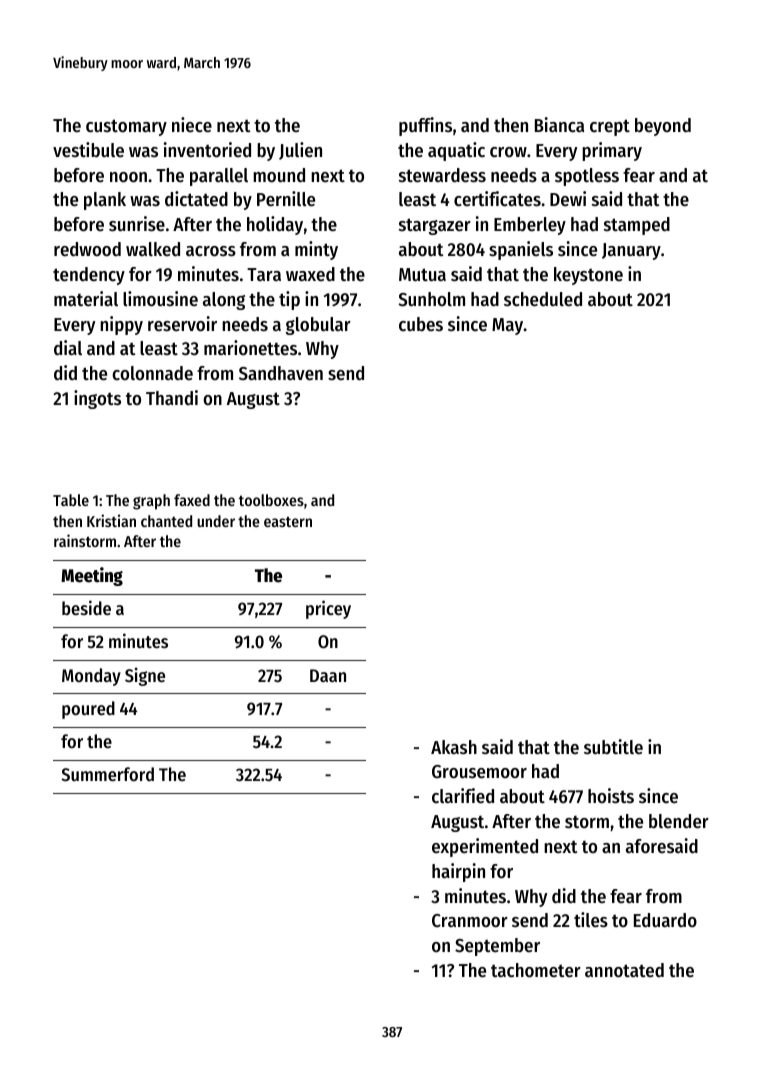 The image size is (764, 1085). What do you see at coordinates (508, 326) in the page?
I see `May` at bounding box center [508, 326].
